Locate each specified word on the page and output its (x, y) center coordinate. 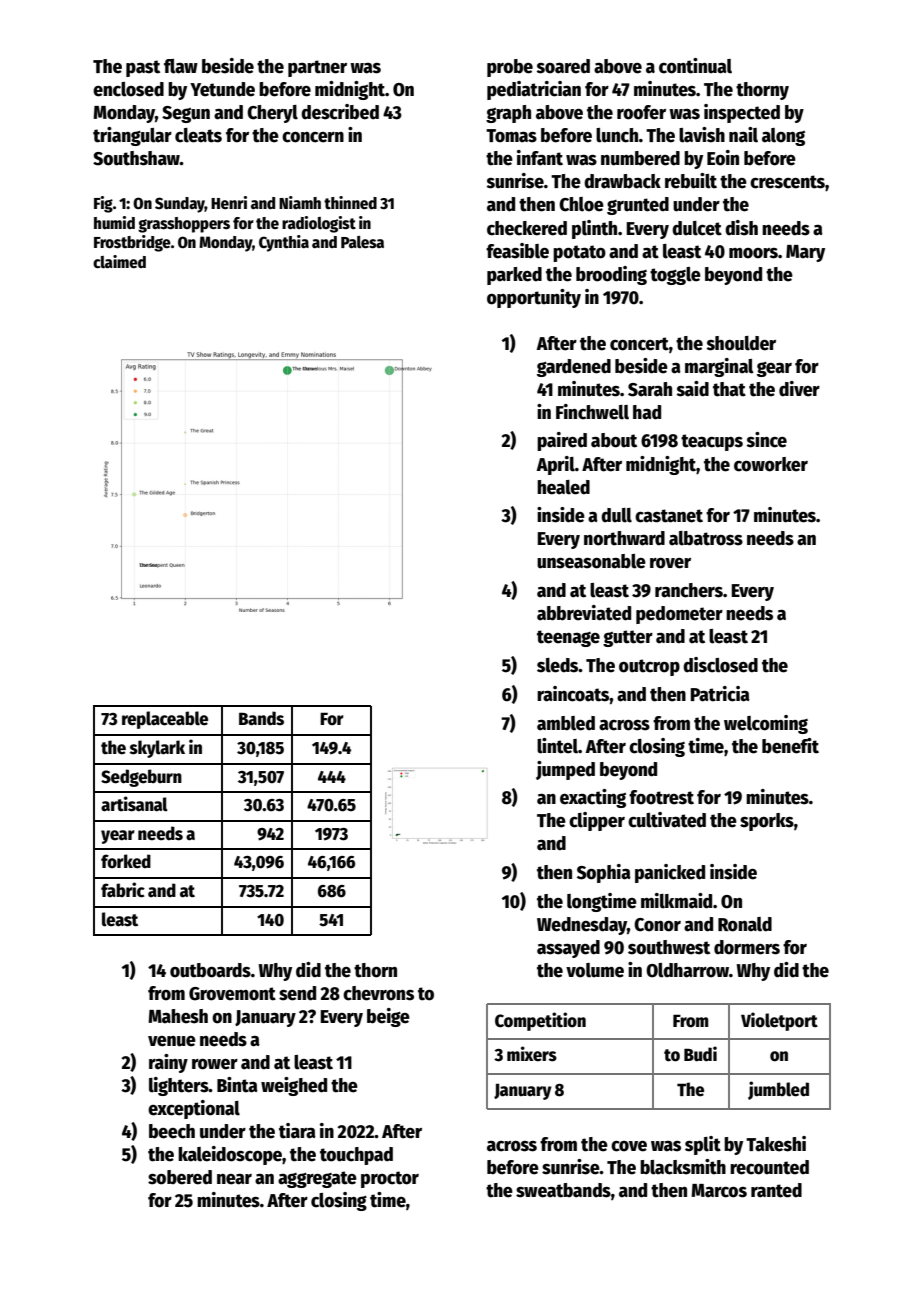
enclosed (128, 89)
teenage (568, 638)
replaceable (165, 720)
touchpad (356, 1156)
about (614, 440)
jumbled (778, 1090)
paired (562, 441)
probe (510, 68)
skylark (157, 749)
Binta (237, 1085)
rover (670, 563)
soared (563, 66)
